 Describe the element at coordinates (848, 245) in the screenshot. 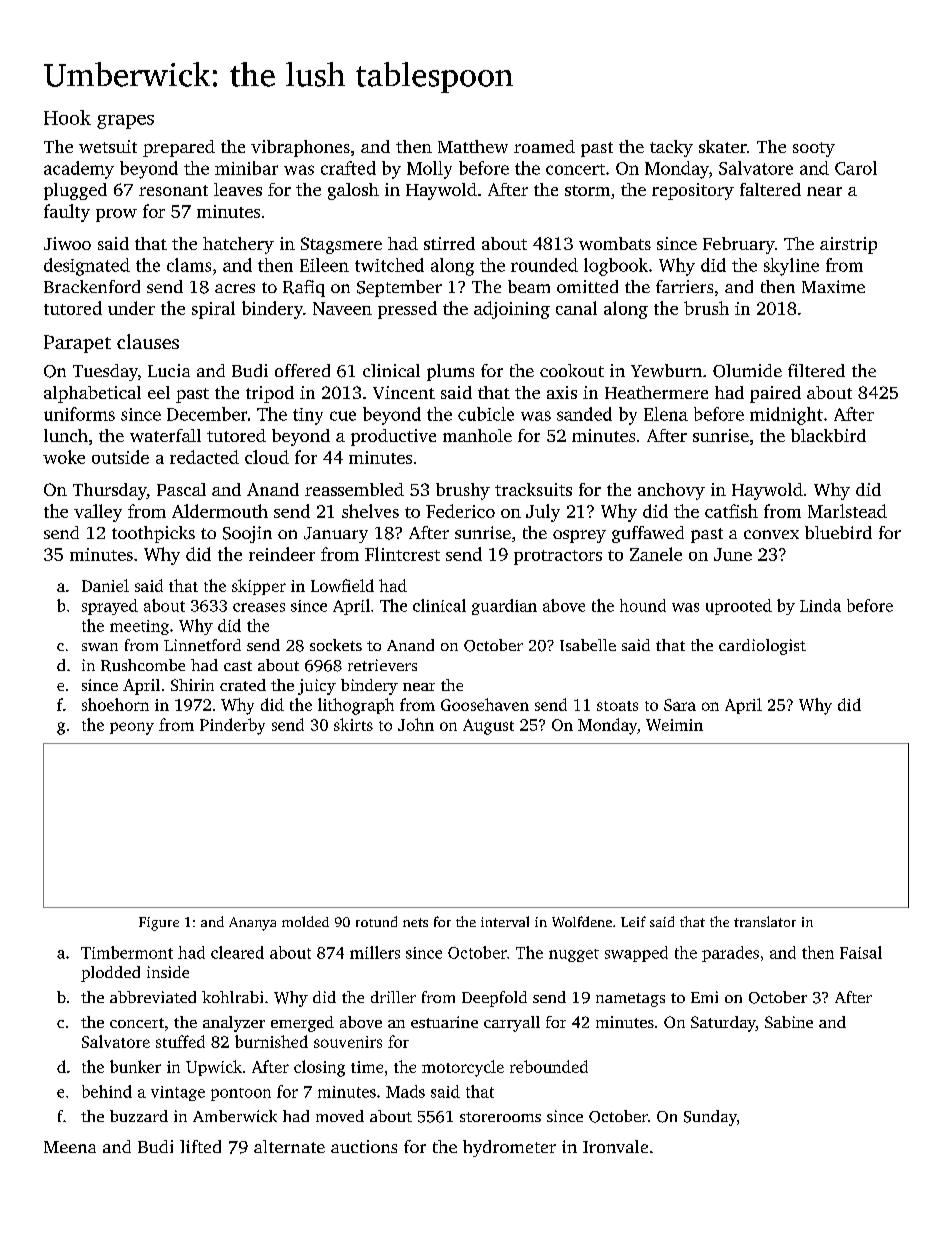

I see `airstrip` at that location.
